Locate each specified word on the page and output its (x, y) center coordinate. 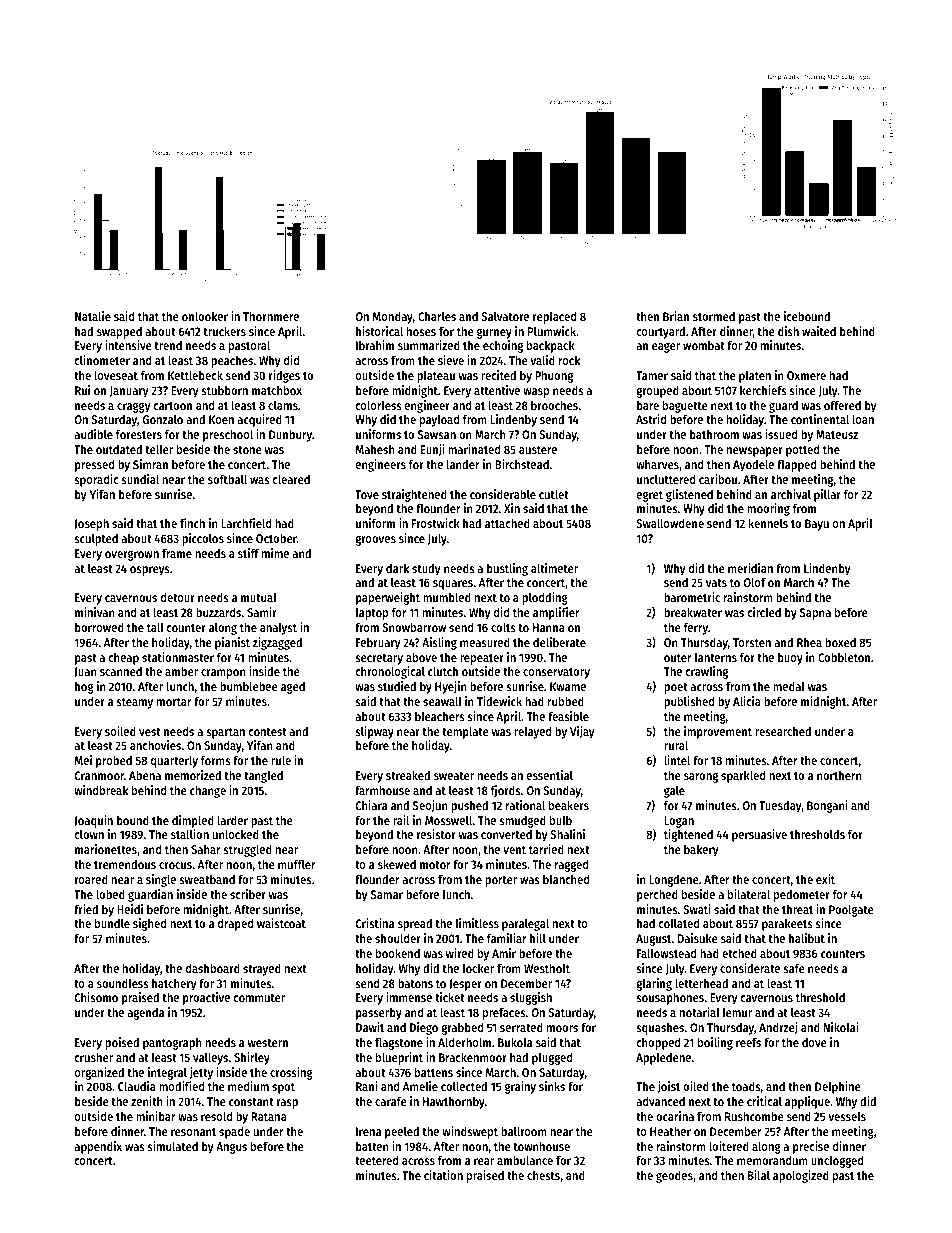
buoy (790, 659)
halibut (807, 938)
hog (84, 688)
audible (93, 434)
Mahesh (375, 449)
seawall (442, 701)
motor (435, 865)
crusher (93, 1057)
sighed (149, 924)
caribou (718, 479)
